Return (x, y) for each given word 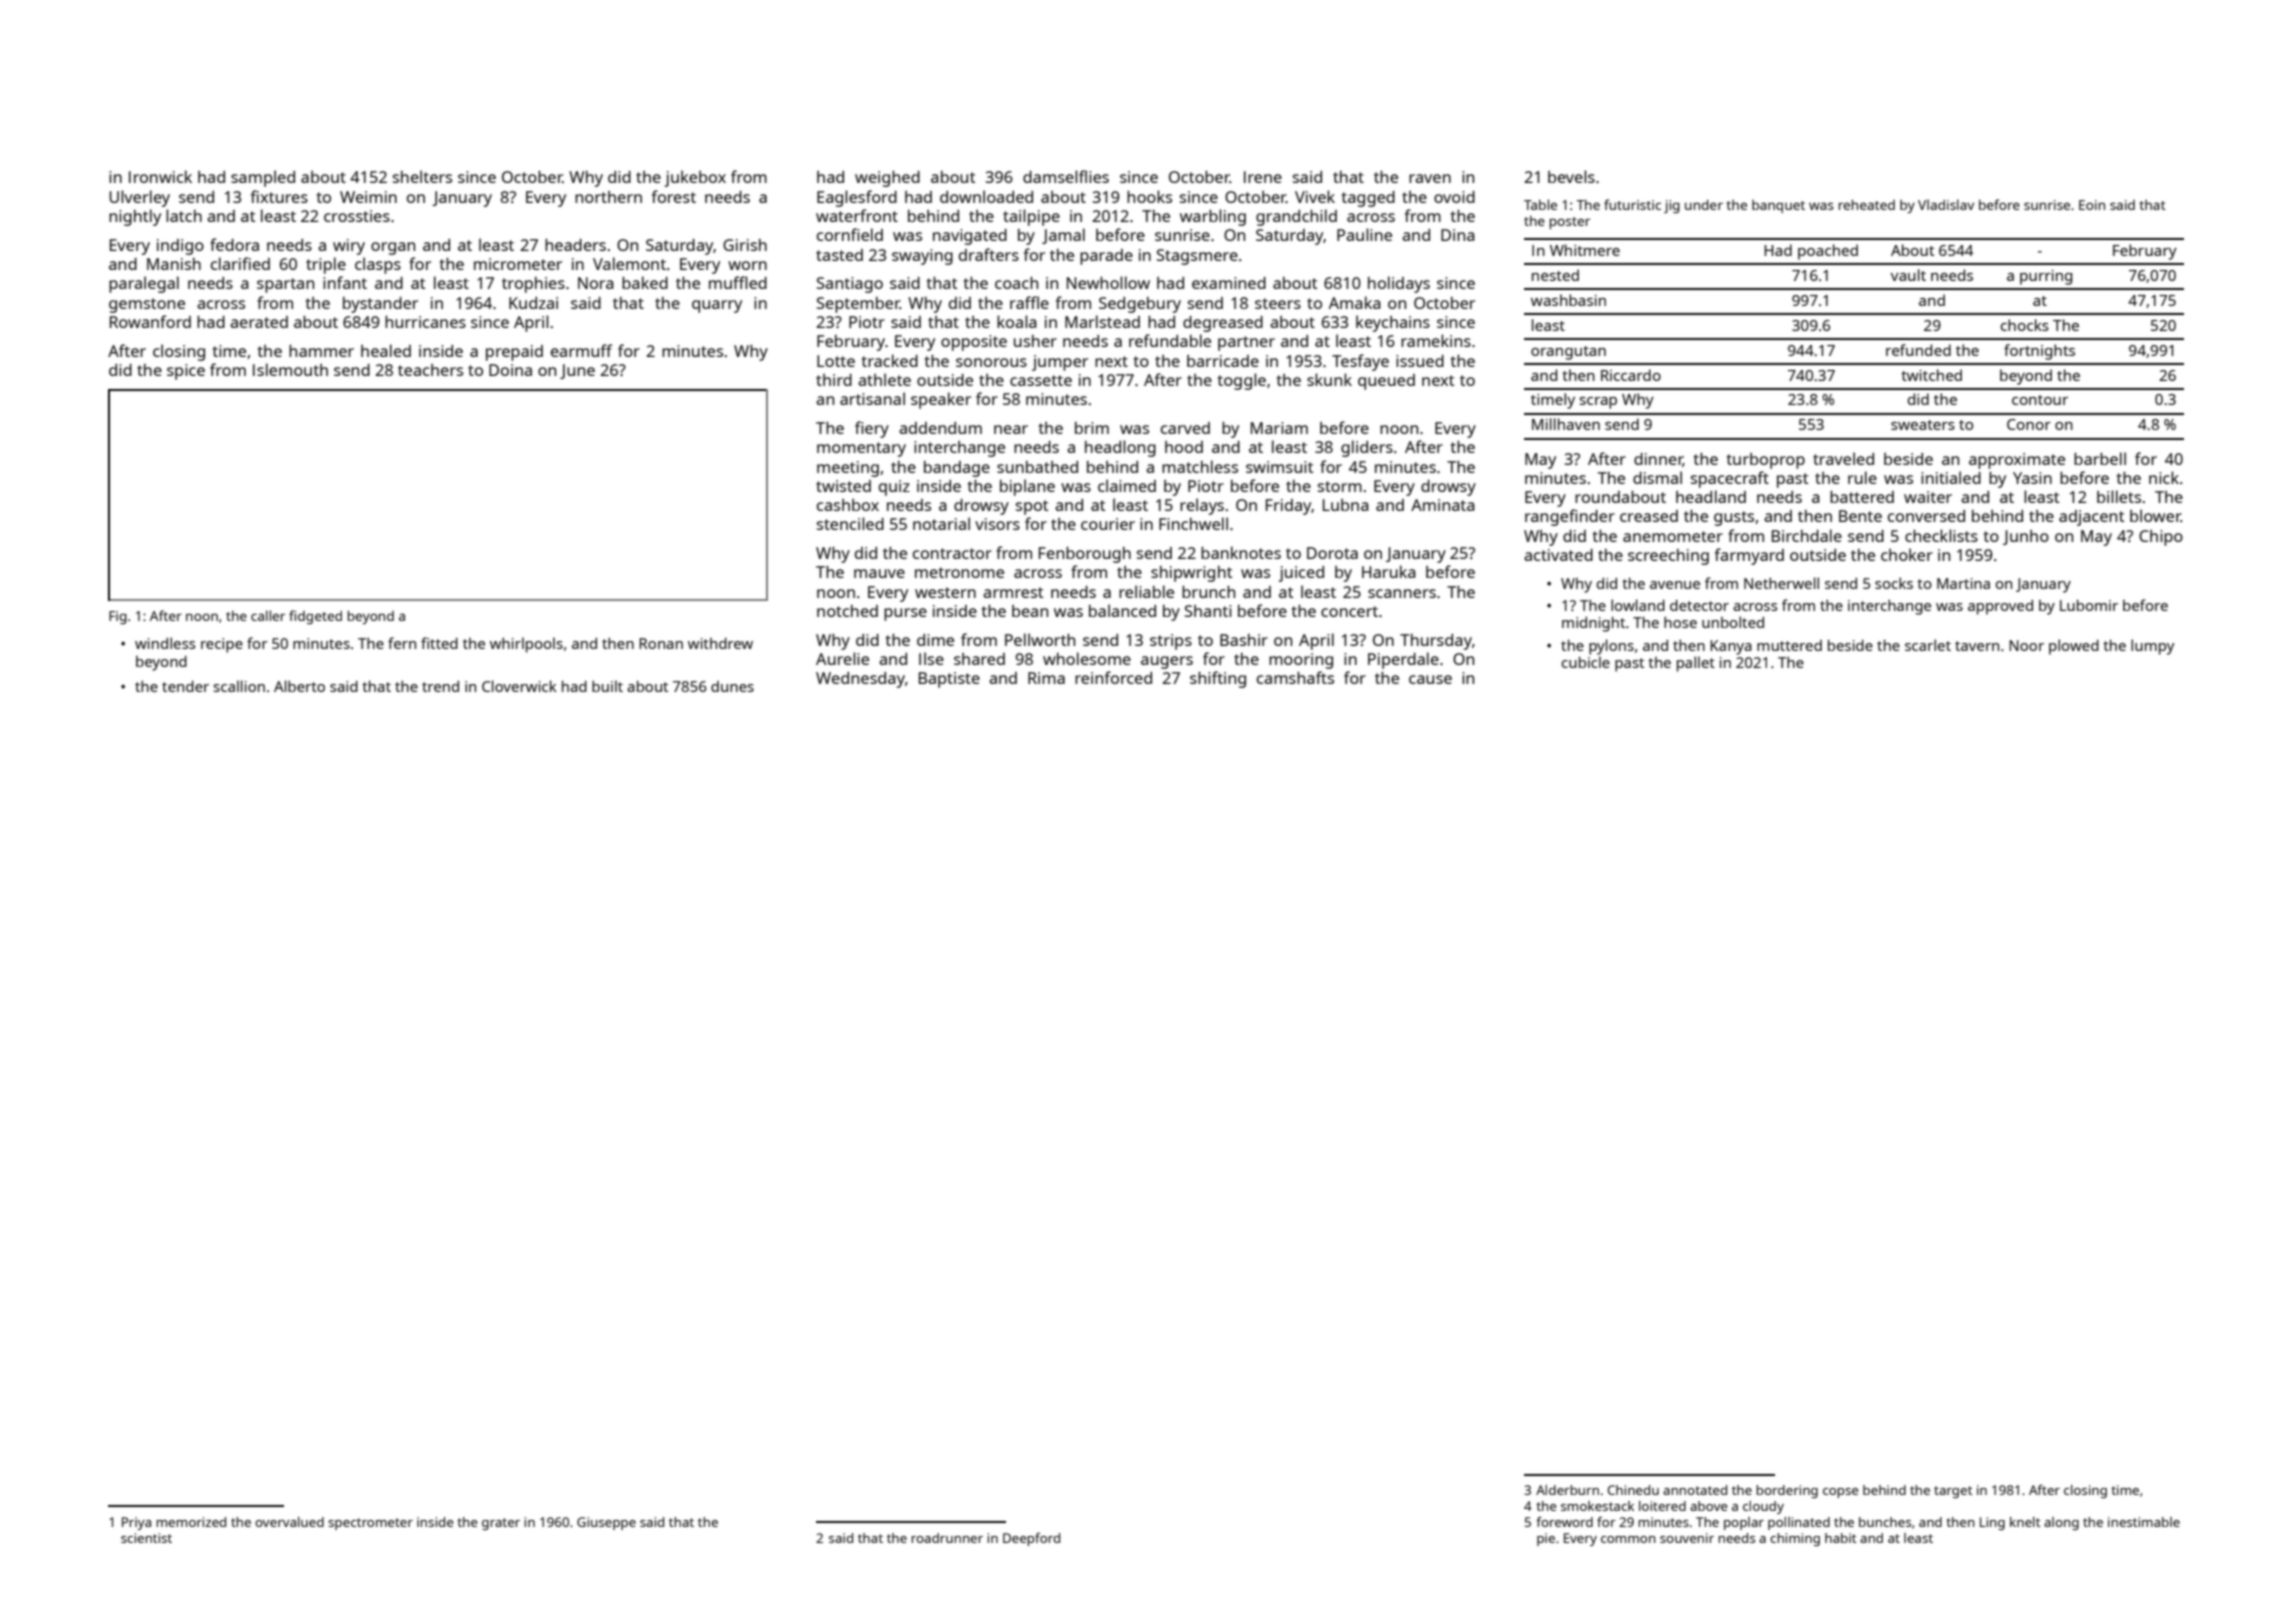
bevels (1571, 176)
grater (501, 1524)
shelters (422, 176)
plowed (2074, 647)
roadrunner (947, 1538)
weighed (887, 179)
